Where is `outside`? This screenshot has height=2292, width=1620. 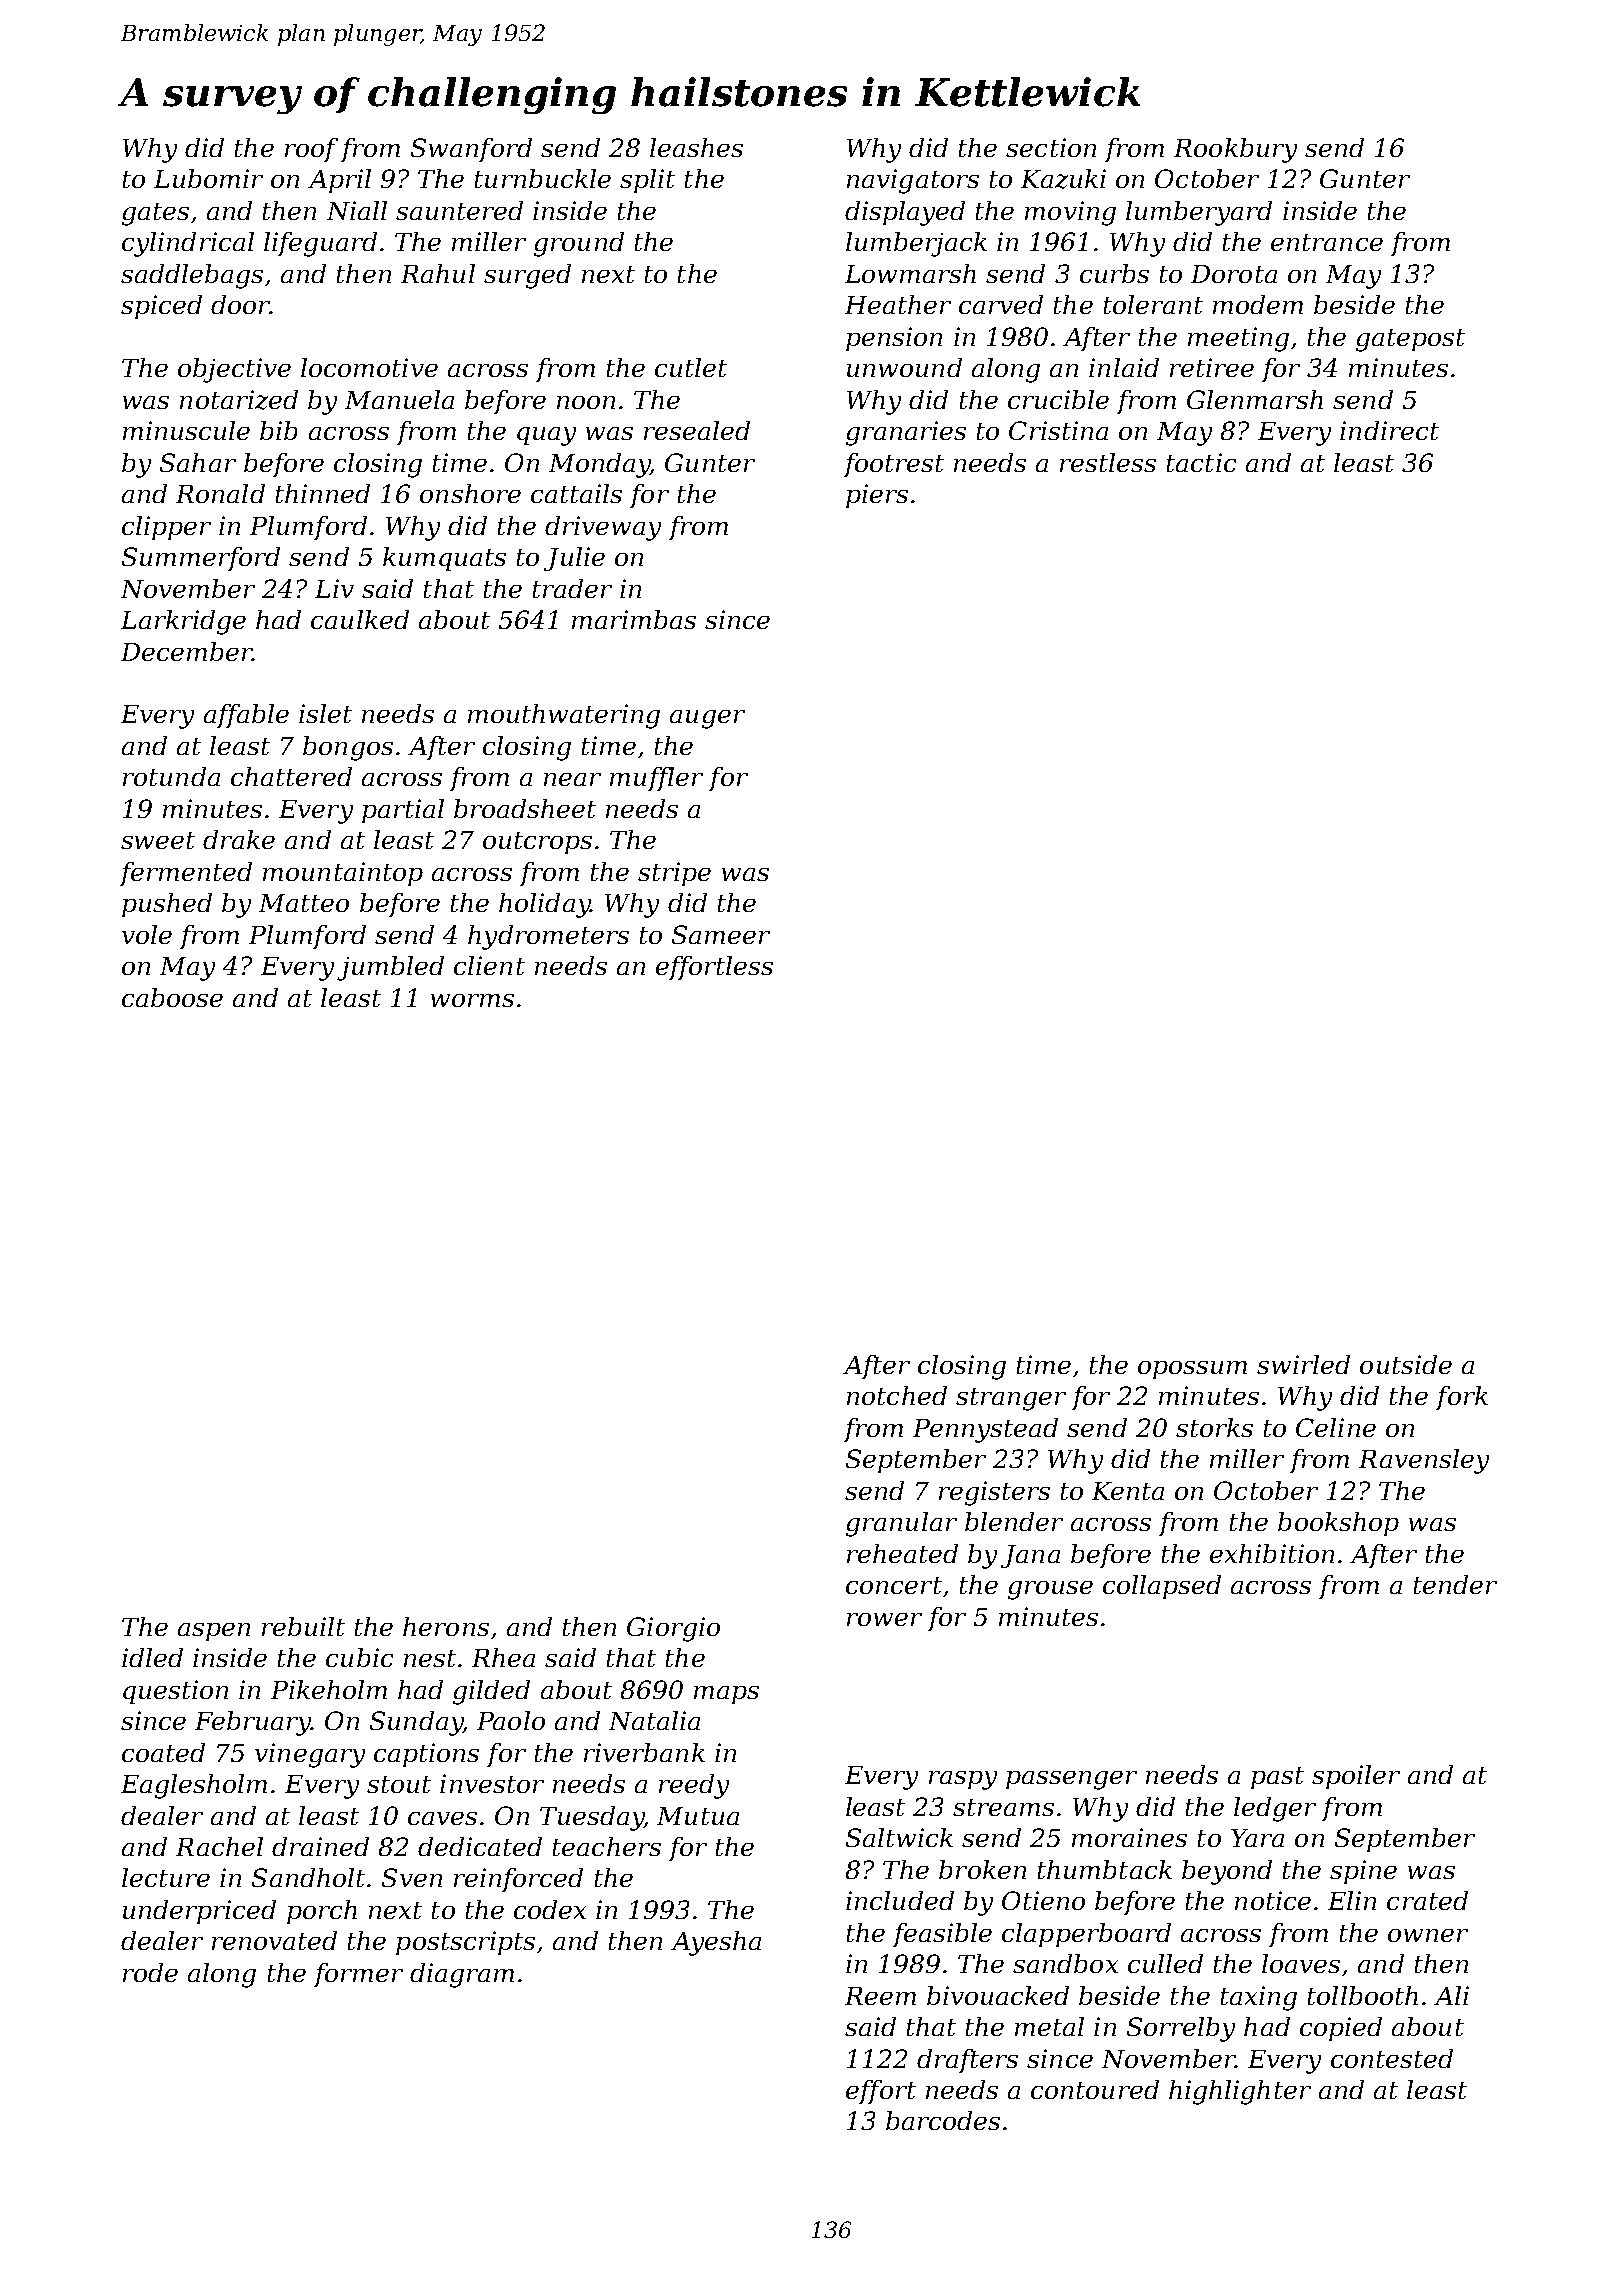
outside is located at coordinates (1406, 1364).
